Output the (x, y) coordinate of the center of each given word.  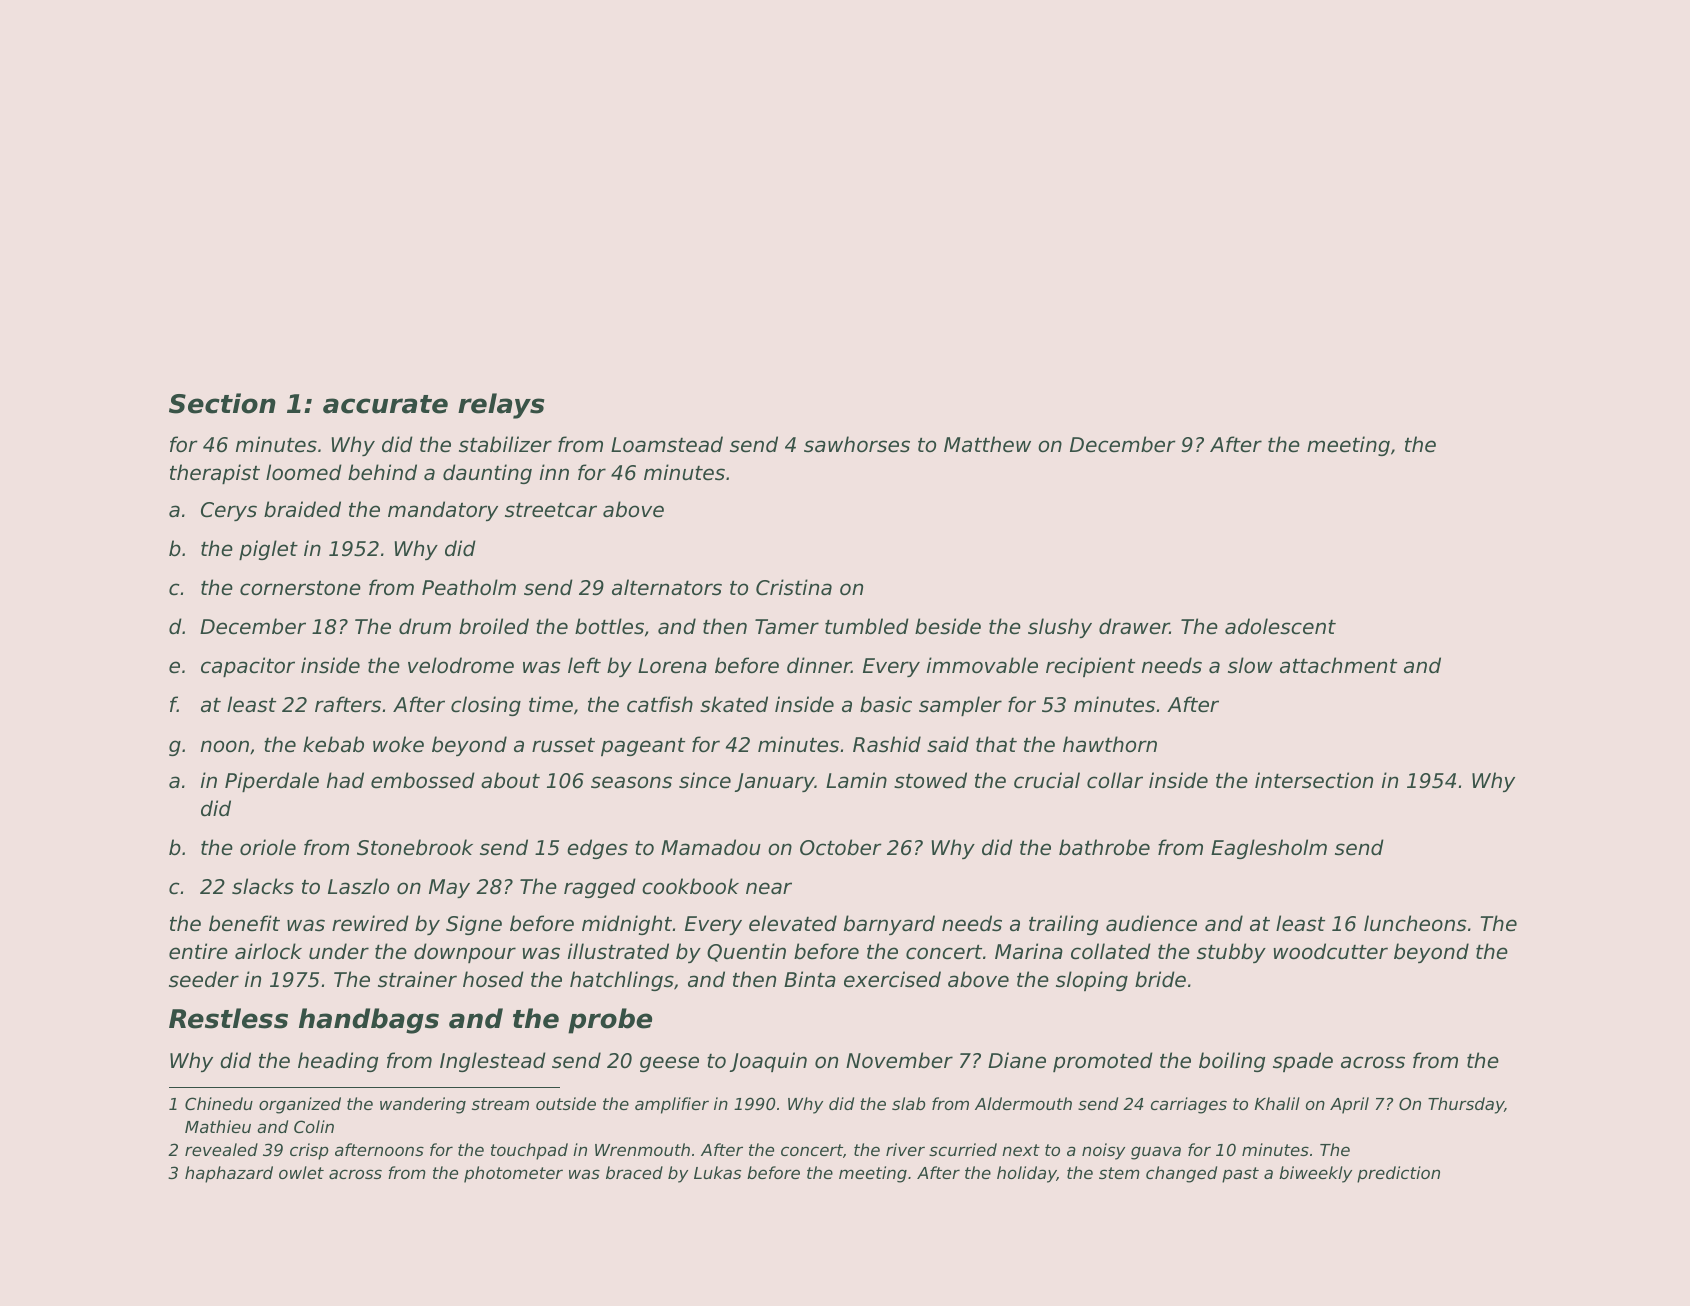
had (345, 780)
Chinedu (219, 1103)
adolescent (1280, 626)
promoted (1103, 1062)
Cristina (794, 587)
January (775, 782)
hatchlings (622, 981)
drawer (1134, 626)
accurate (385, 404)
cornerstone (300, 588)
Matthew (987, 444)
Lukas (717, 1172)
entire (198, 951)
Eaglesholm (1269, 849)
